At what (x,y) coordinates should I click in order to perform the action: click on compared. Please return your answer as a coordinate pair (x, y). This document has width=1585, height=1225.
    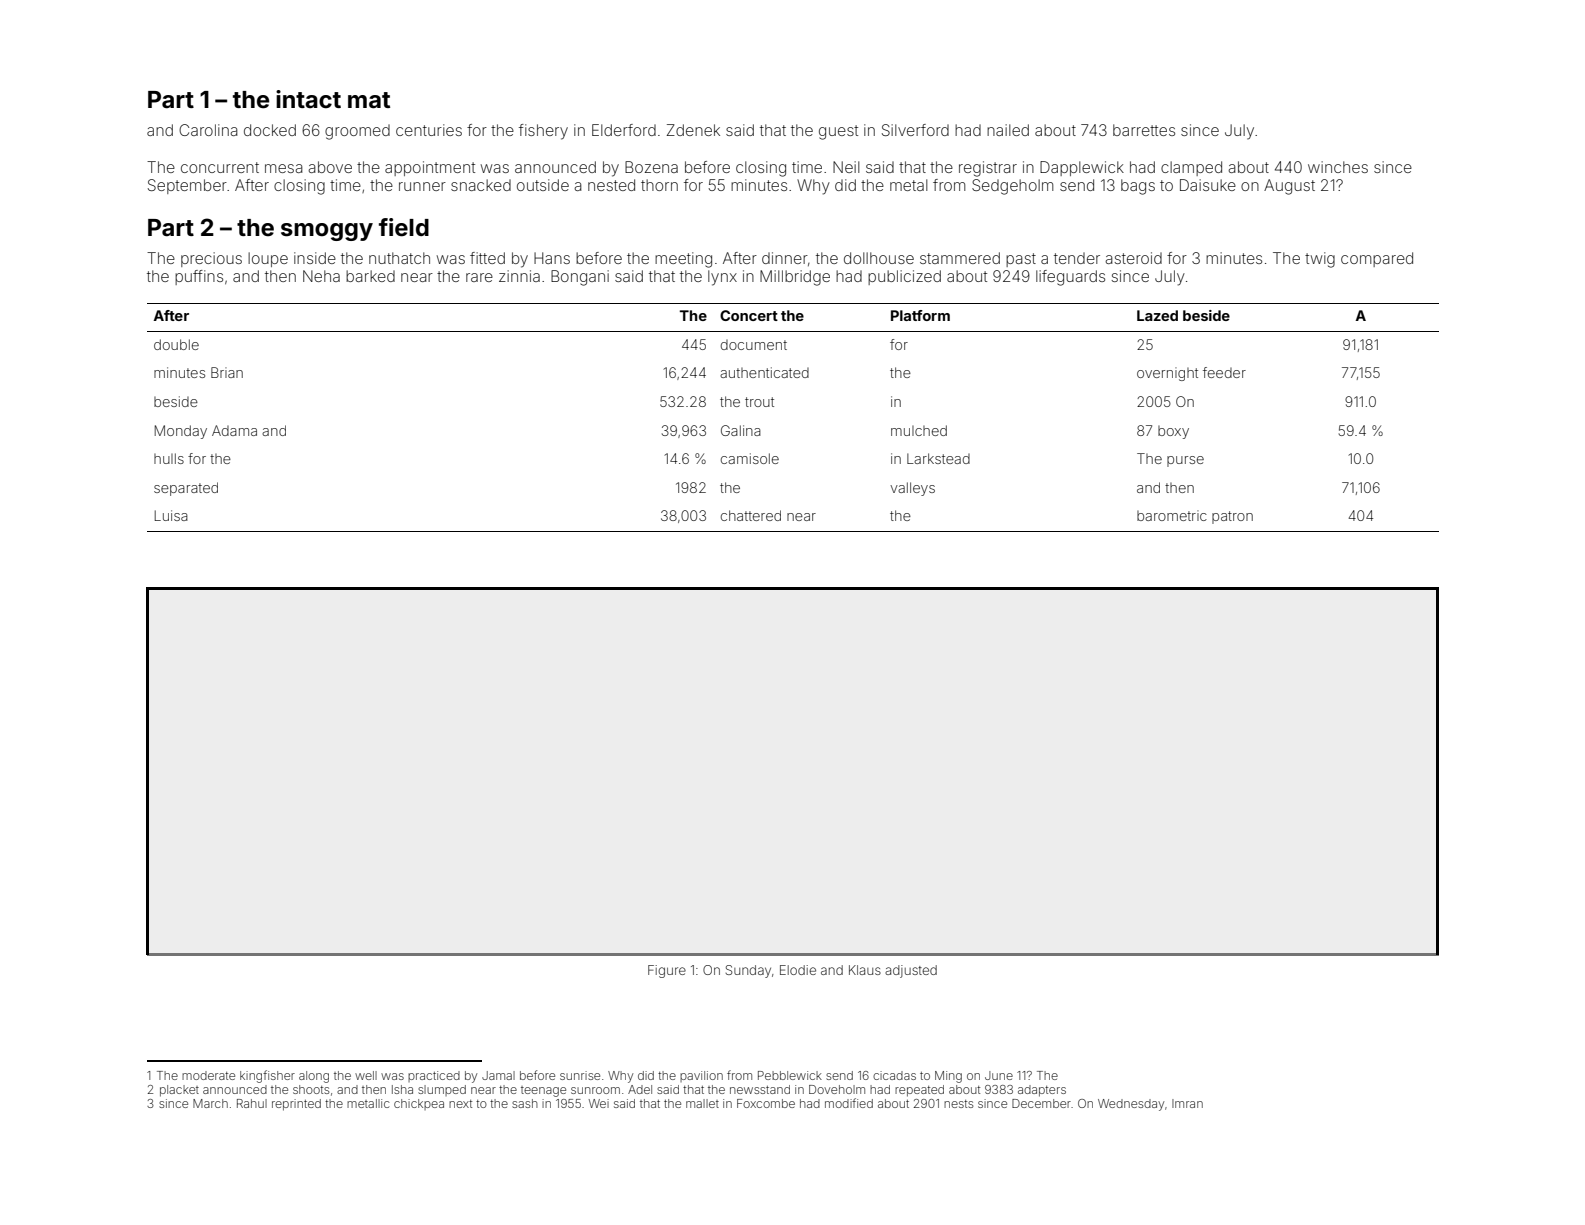
    Looking at the image, I should click on (1377, 259).
